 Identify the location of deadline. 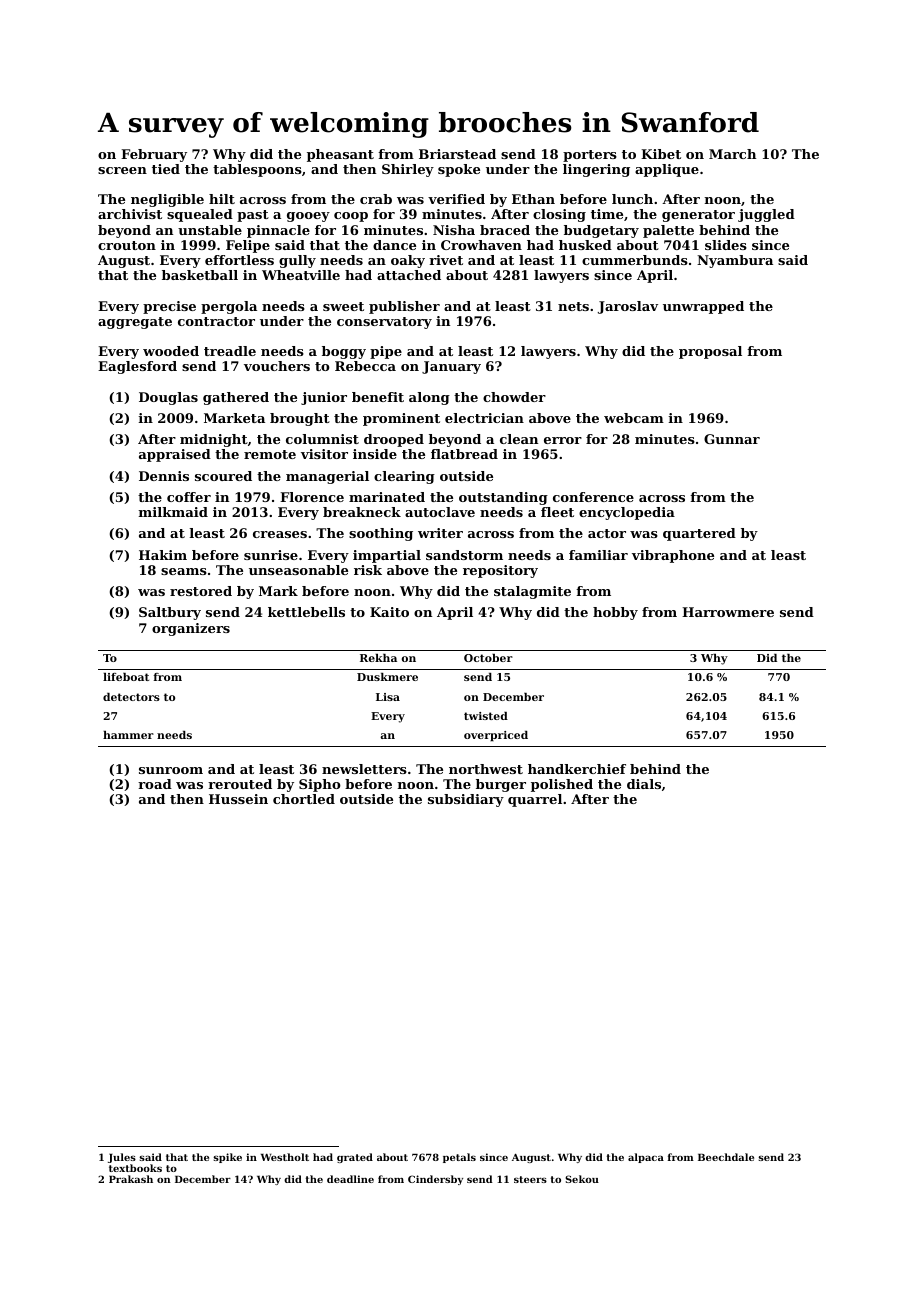
(350, 1179).
